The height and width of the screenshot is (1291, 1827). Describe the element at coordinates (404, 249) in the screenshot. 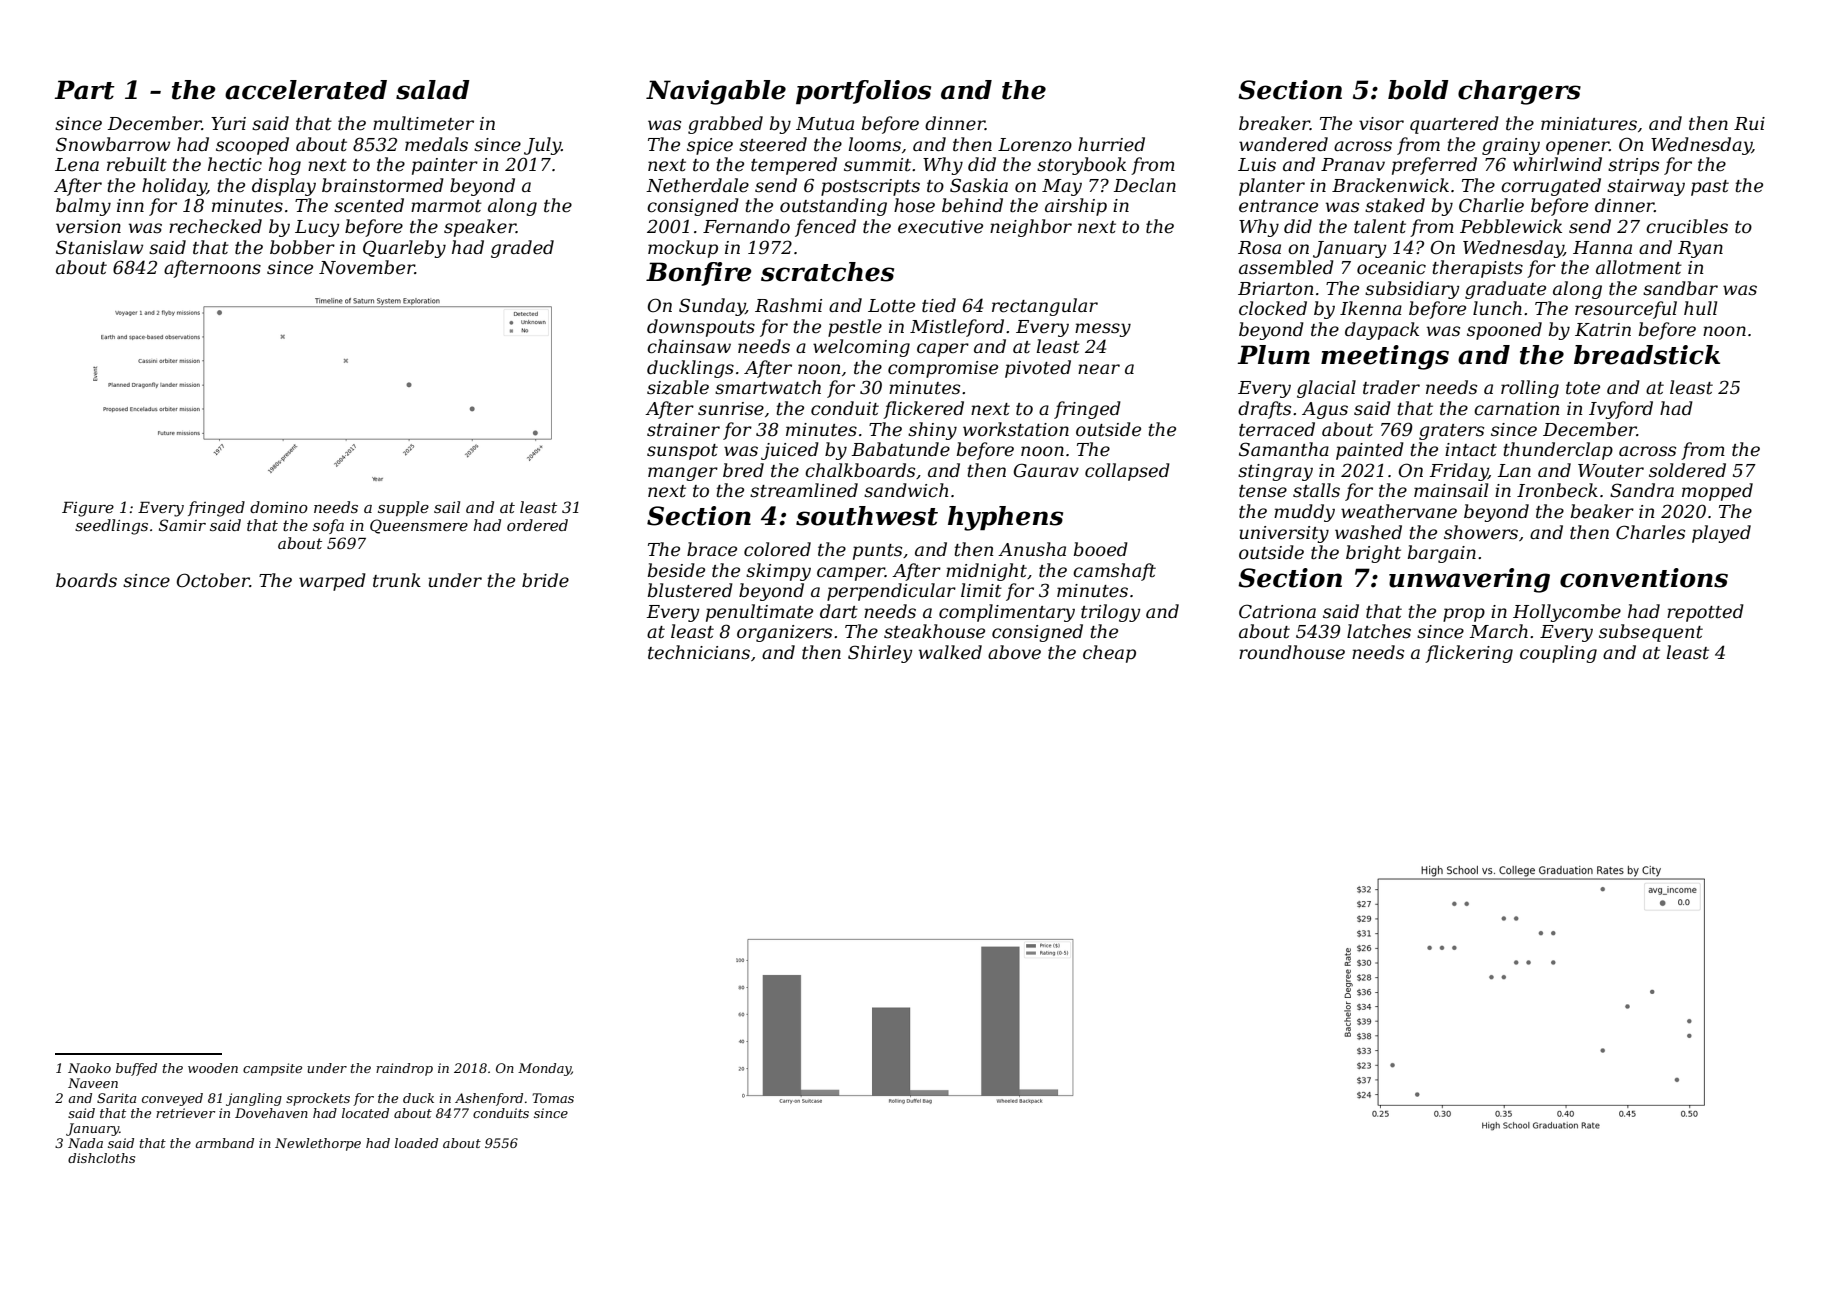

I see `Quarleby` at that location.
